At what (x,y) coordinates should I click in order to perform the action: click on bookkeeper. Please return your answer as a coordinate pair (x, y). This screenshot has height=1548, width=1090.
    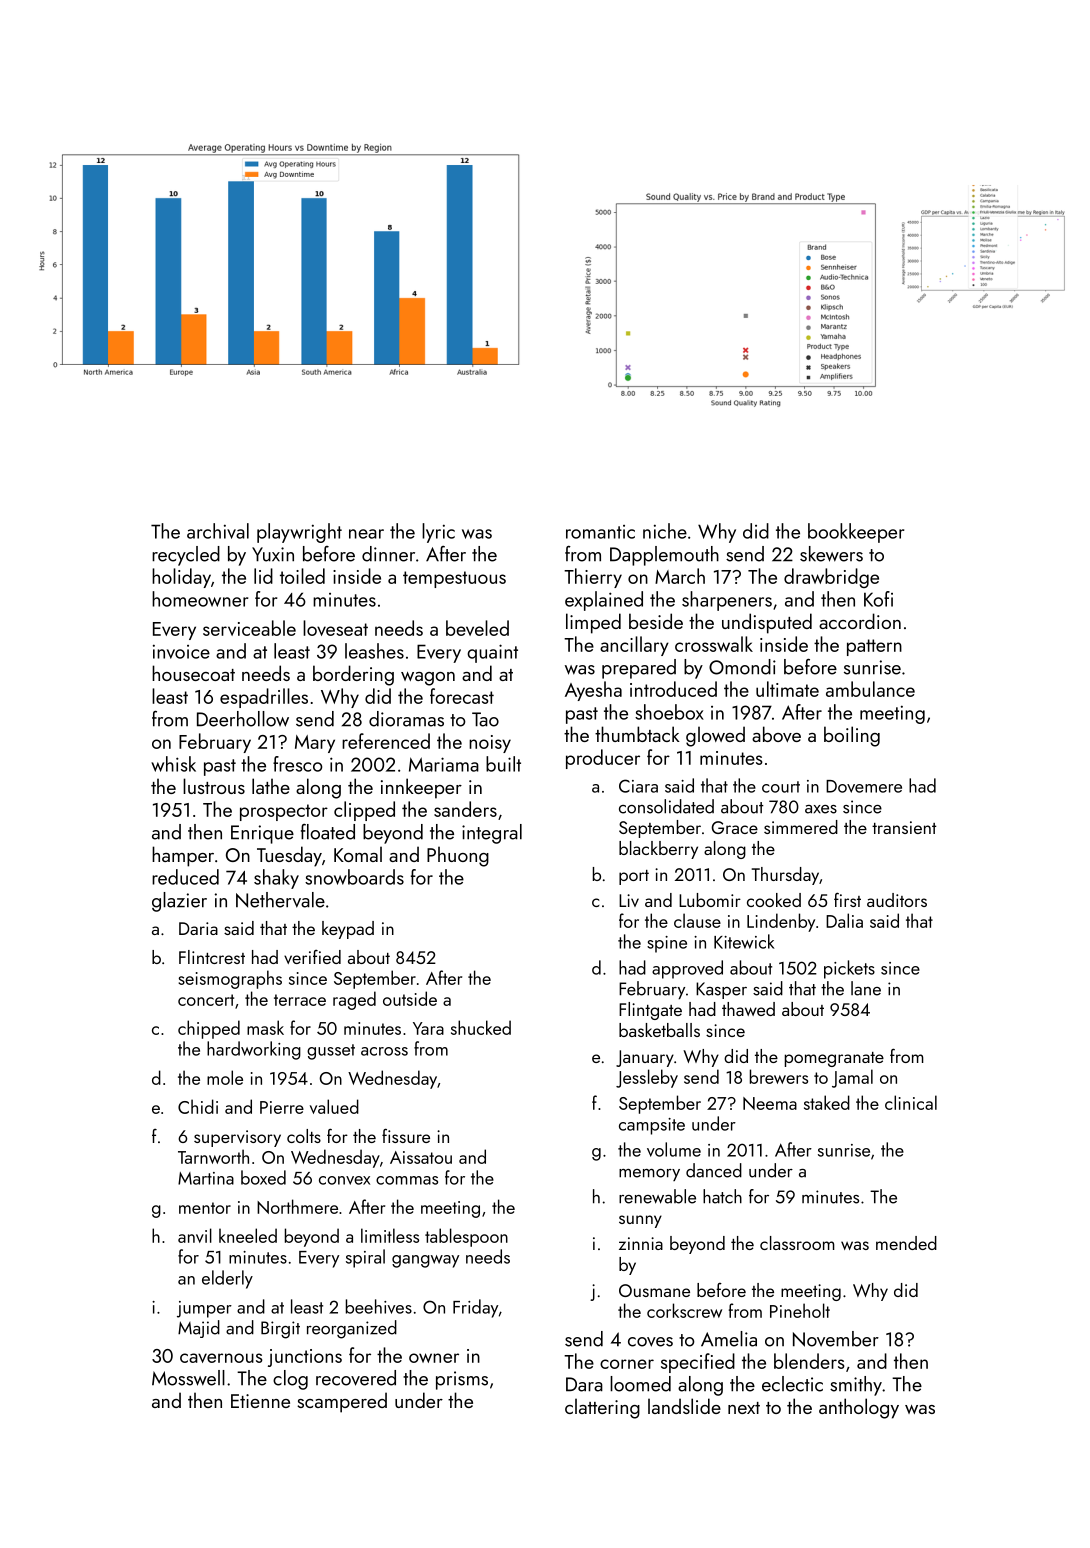
    Looking at the image, I should click on (856, 533).
